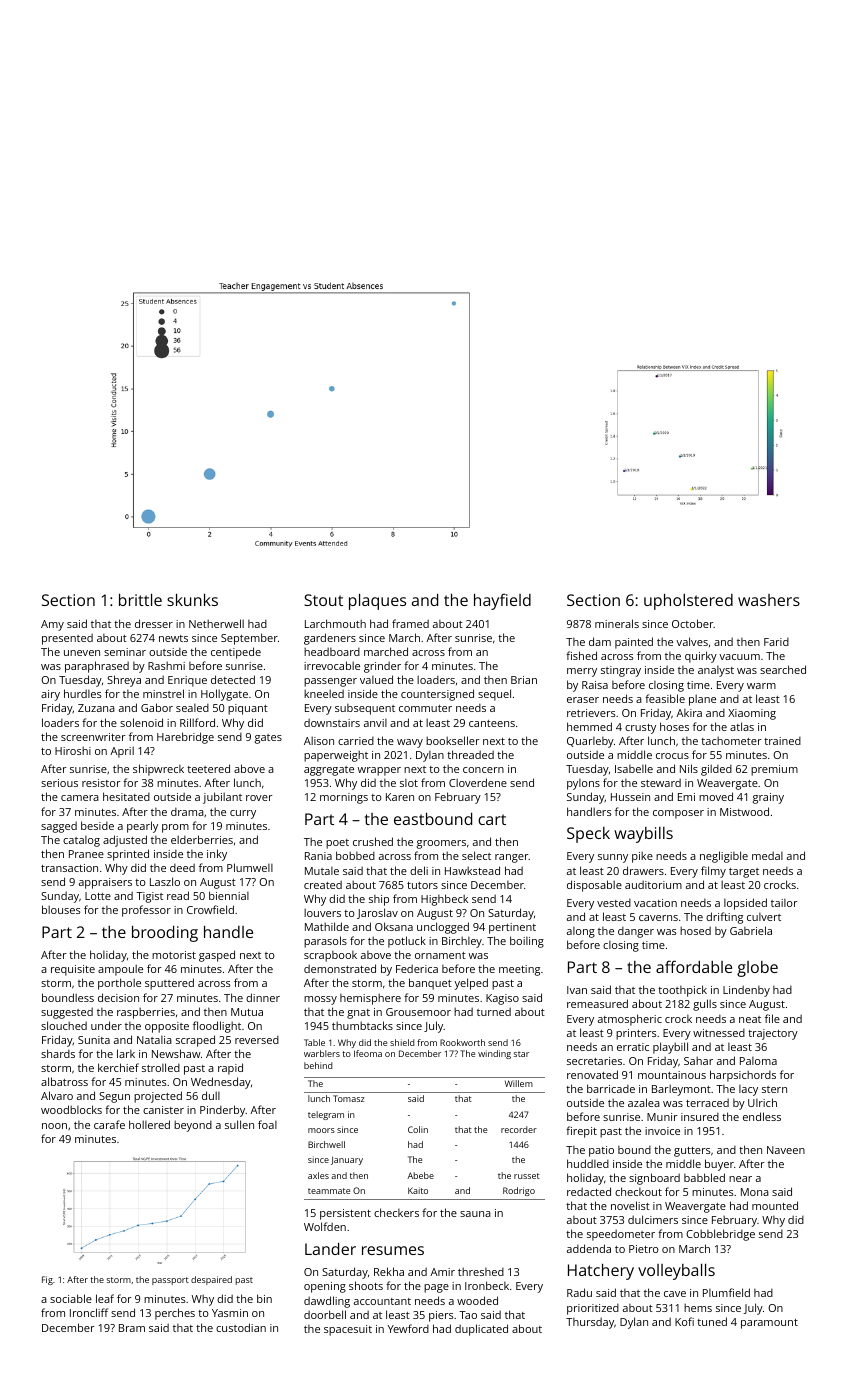 The image size is (849, 1400). What do you see at coordinates (132, 1328) in the page?
I see `Bram` at bounding box center [132, 1328].
